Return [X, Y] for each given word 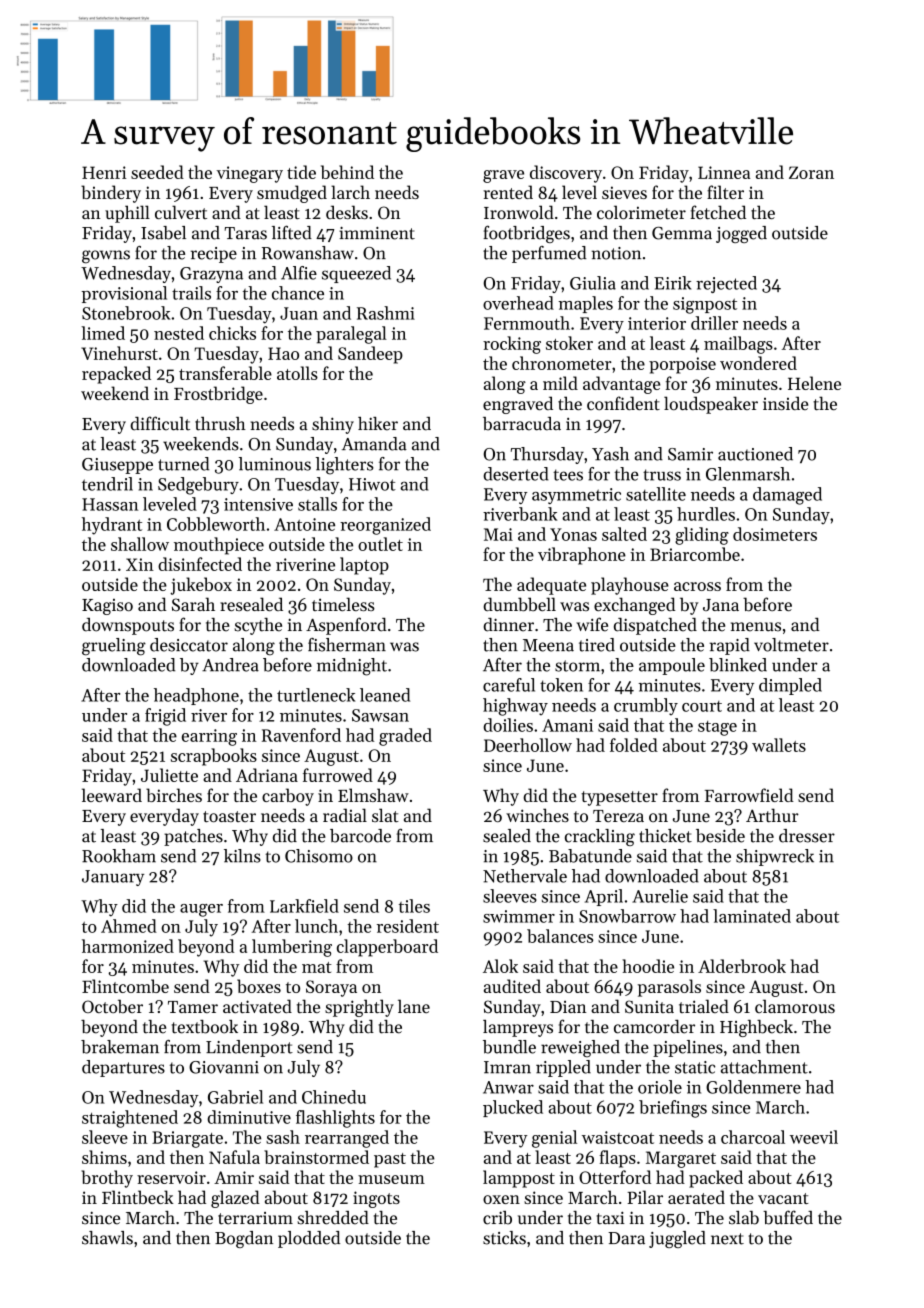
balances [560, 936]
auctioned [755, 454]
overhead [518, 303]
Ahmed [129, 926]
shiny [333, 425]
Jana [721, 605]
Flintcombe [125, 986]
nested [179, 333]
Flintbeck [138, 1197]
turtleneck [316, 695]
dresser [807, 836]
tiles [414, 906]
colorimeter [641, 212]
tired [597, 645]
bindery [111, 194]
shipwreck [775, 857]
